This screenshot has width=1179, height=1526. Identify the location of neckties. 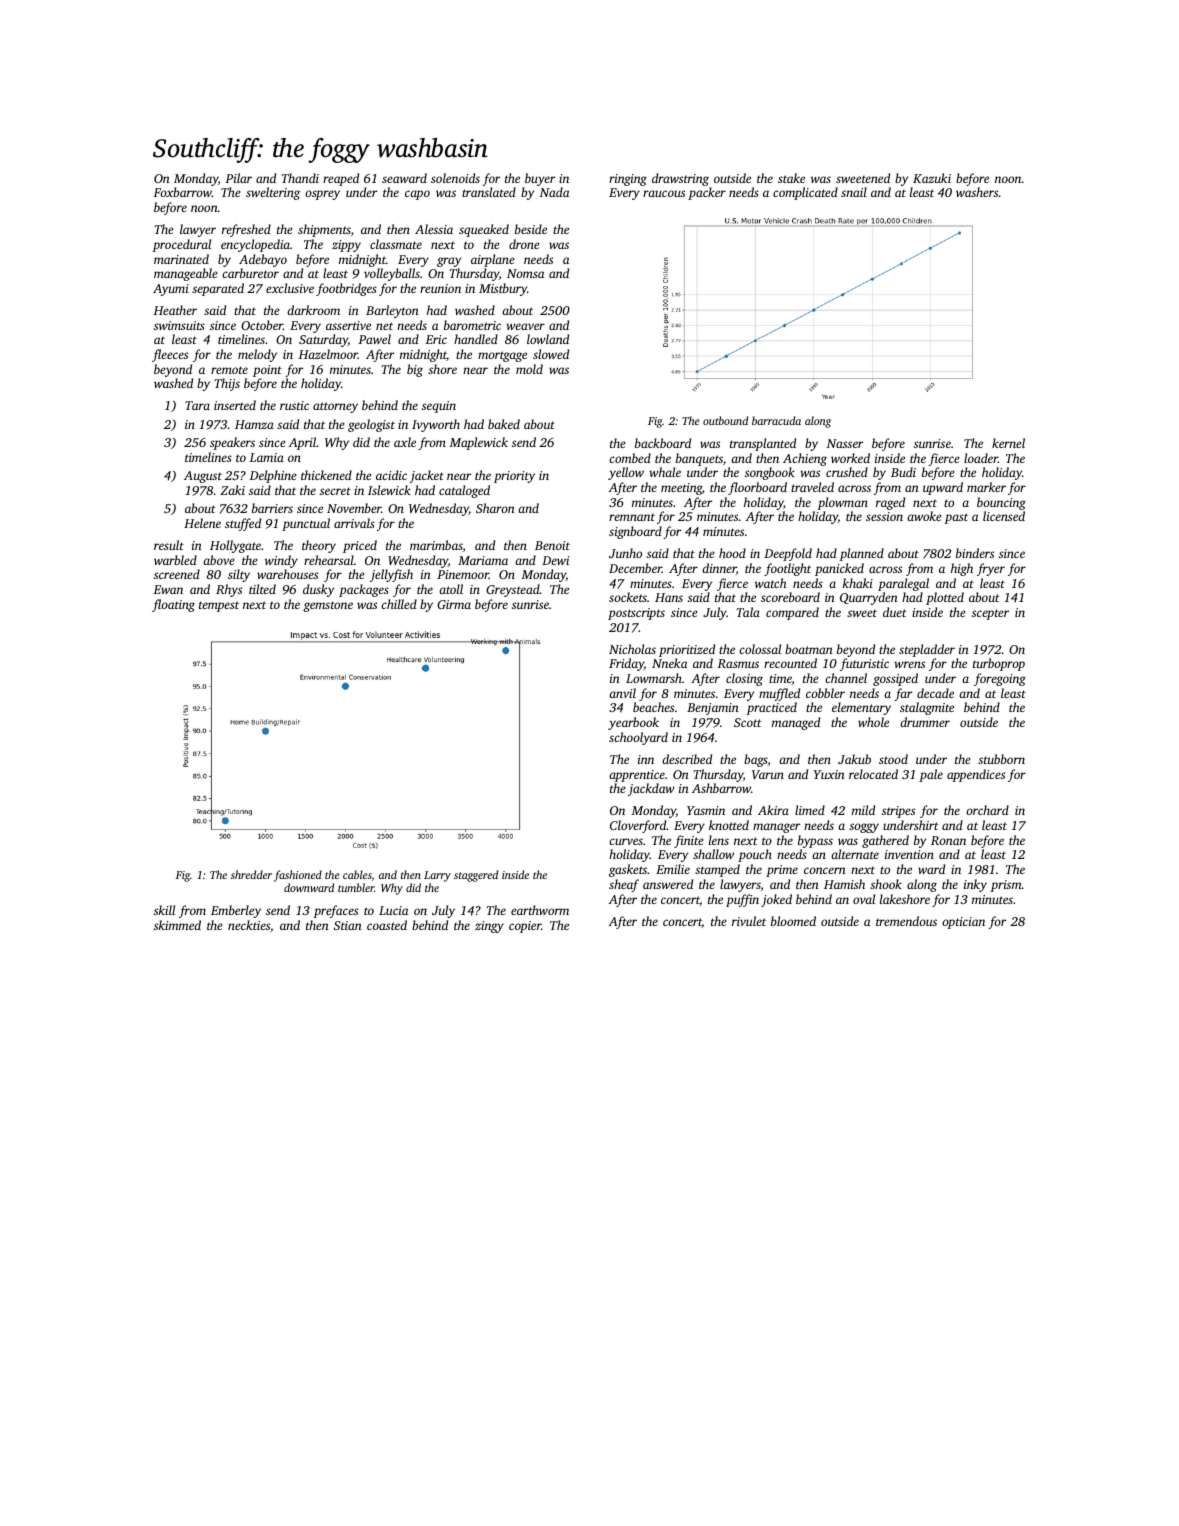
(249, 925).
